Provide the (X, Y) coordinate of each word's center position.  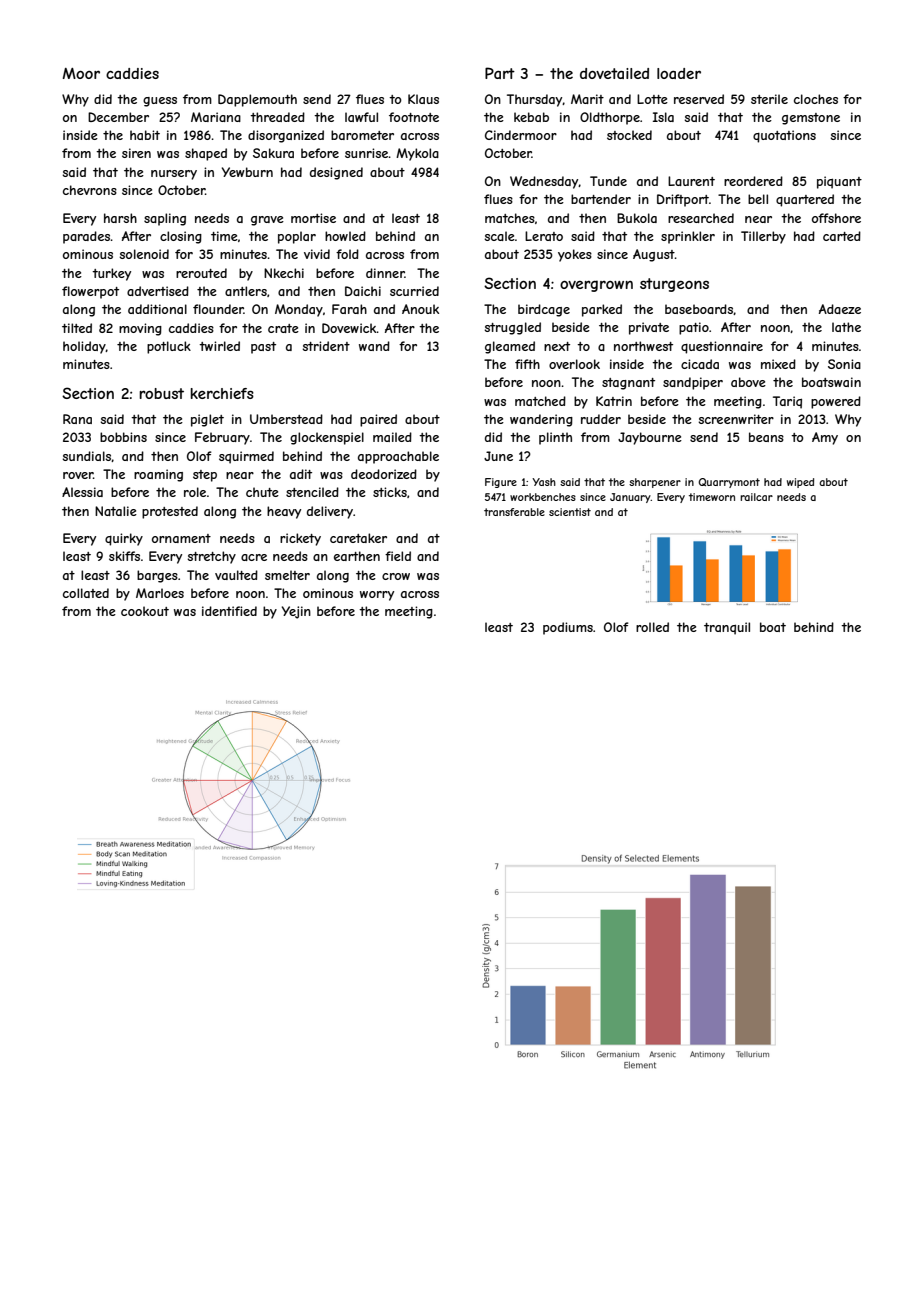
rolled (652, 627)
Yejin (296, 612)
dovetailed (614, 73)
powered (836, 402)
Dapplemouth (257, 100)
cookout (145, 611)
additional (157, 309)
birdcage (544, 310)
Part (500, 73)
